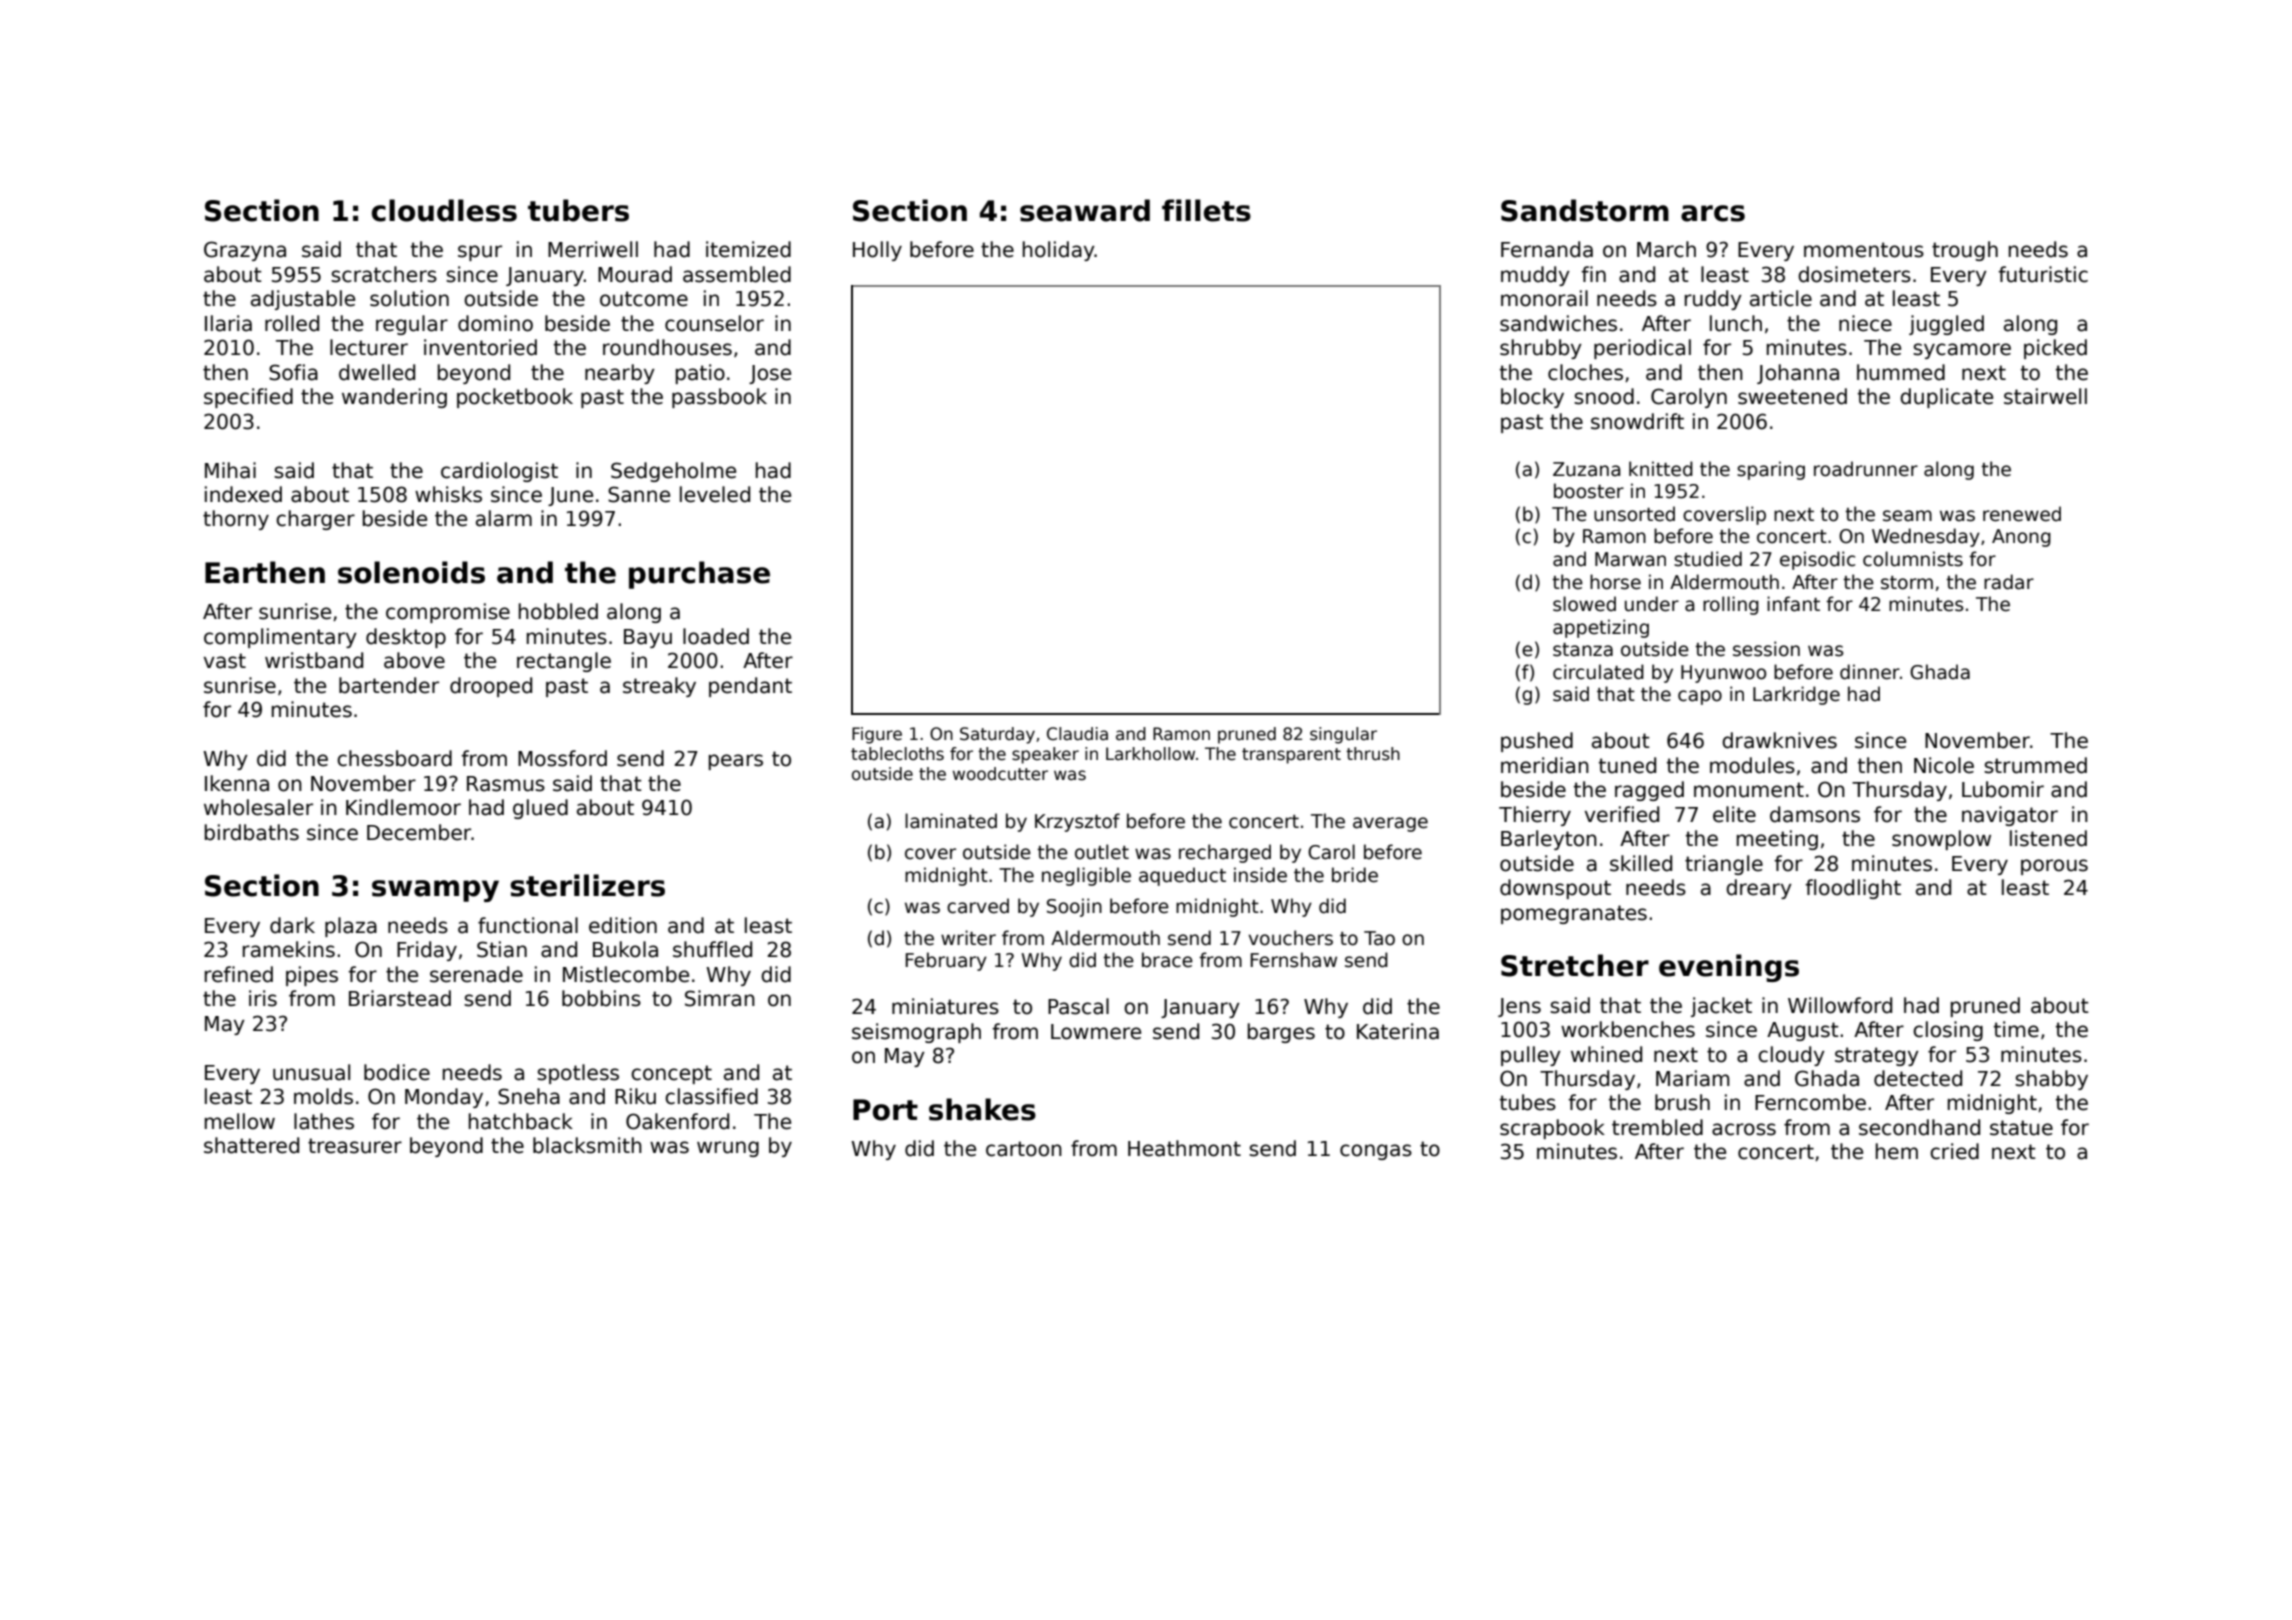 This document has width=2292, height=1620. What do you see at coordinates (1096, 1032) in the document?
I see `Lowmere` at bounding box center [1096, 1032].
